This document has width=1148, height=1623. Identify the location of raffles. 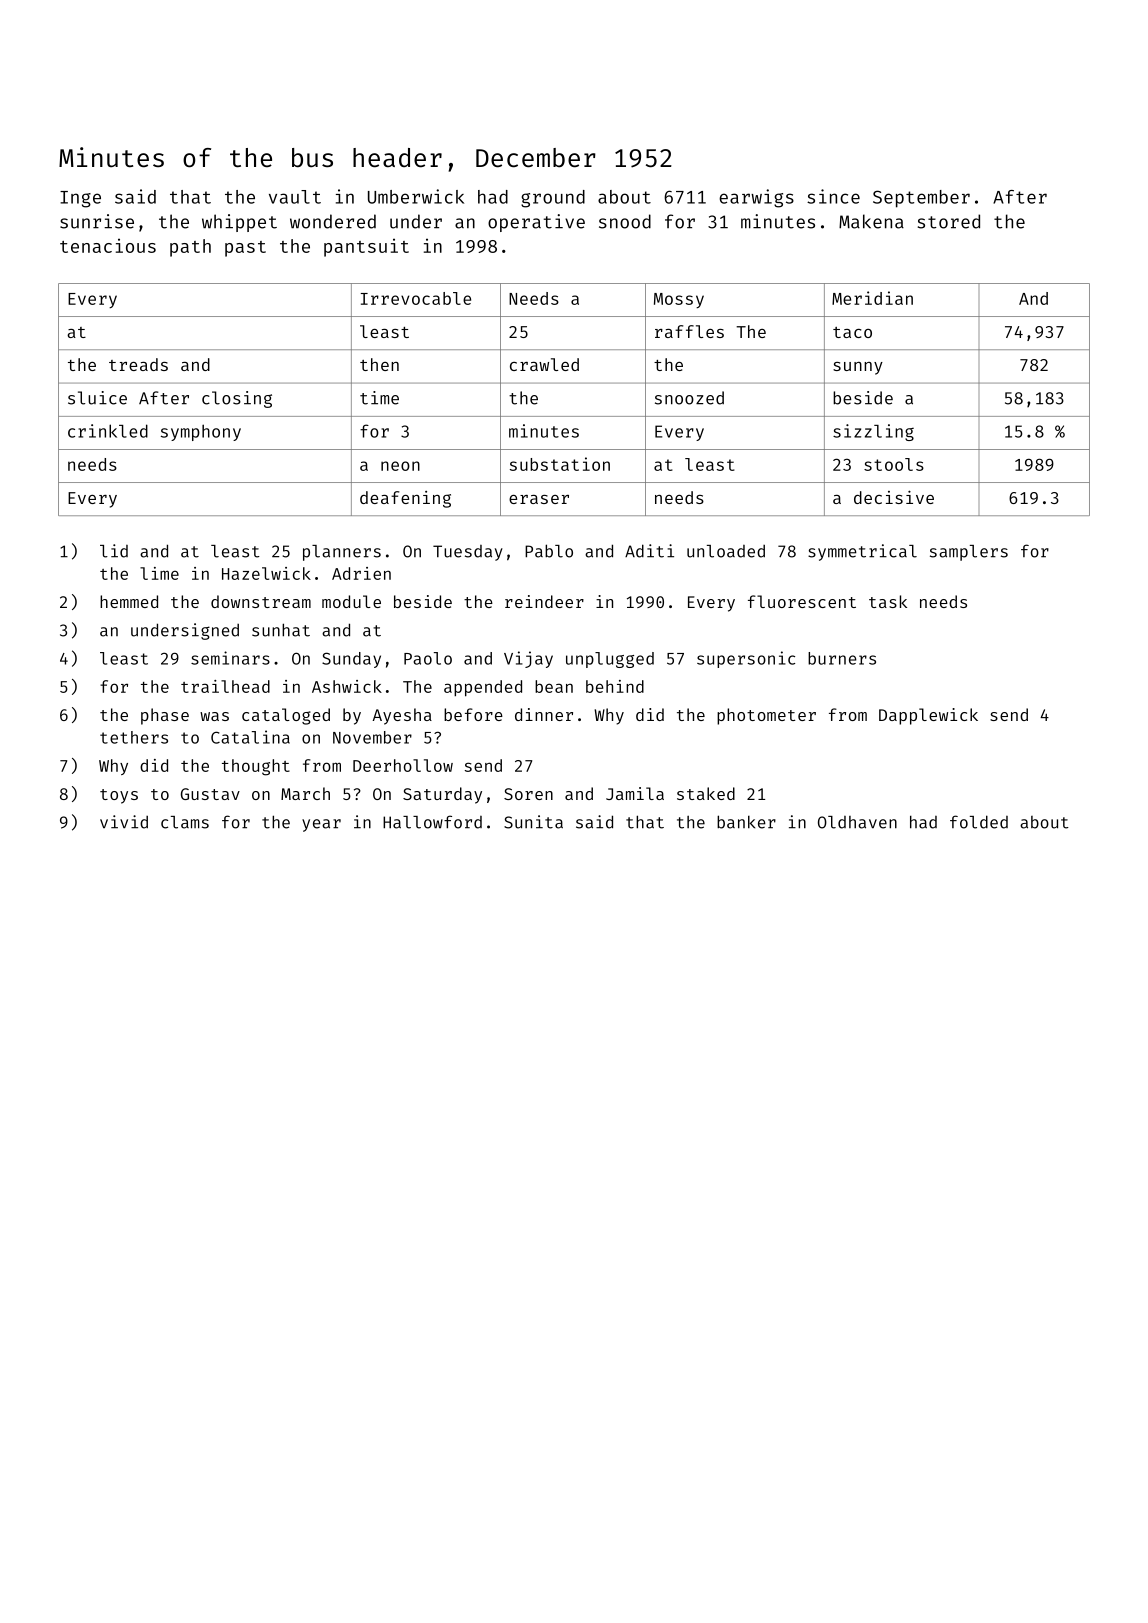
(689, 331).
